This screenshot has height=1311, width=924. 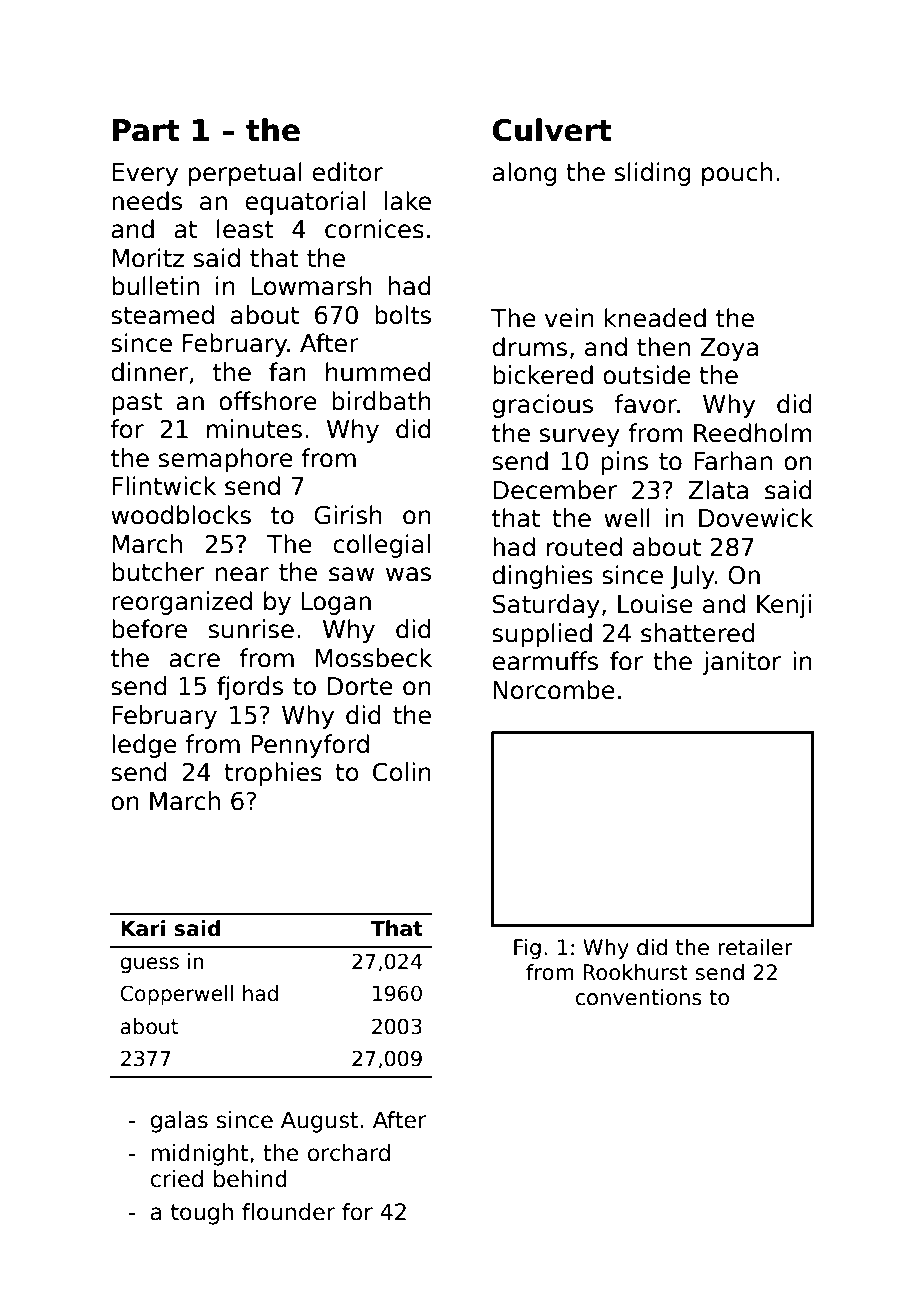 What do you see at coordinates (755, 947) in the screenshot?
I see `retailer` at bounding box center [755, 947].
